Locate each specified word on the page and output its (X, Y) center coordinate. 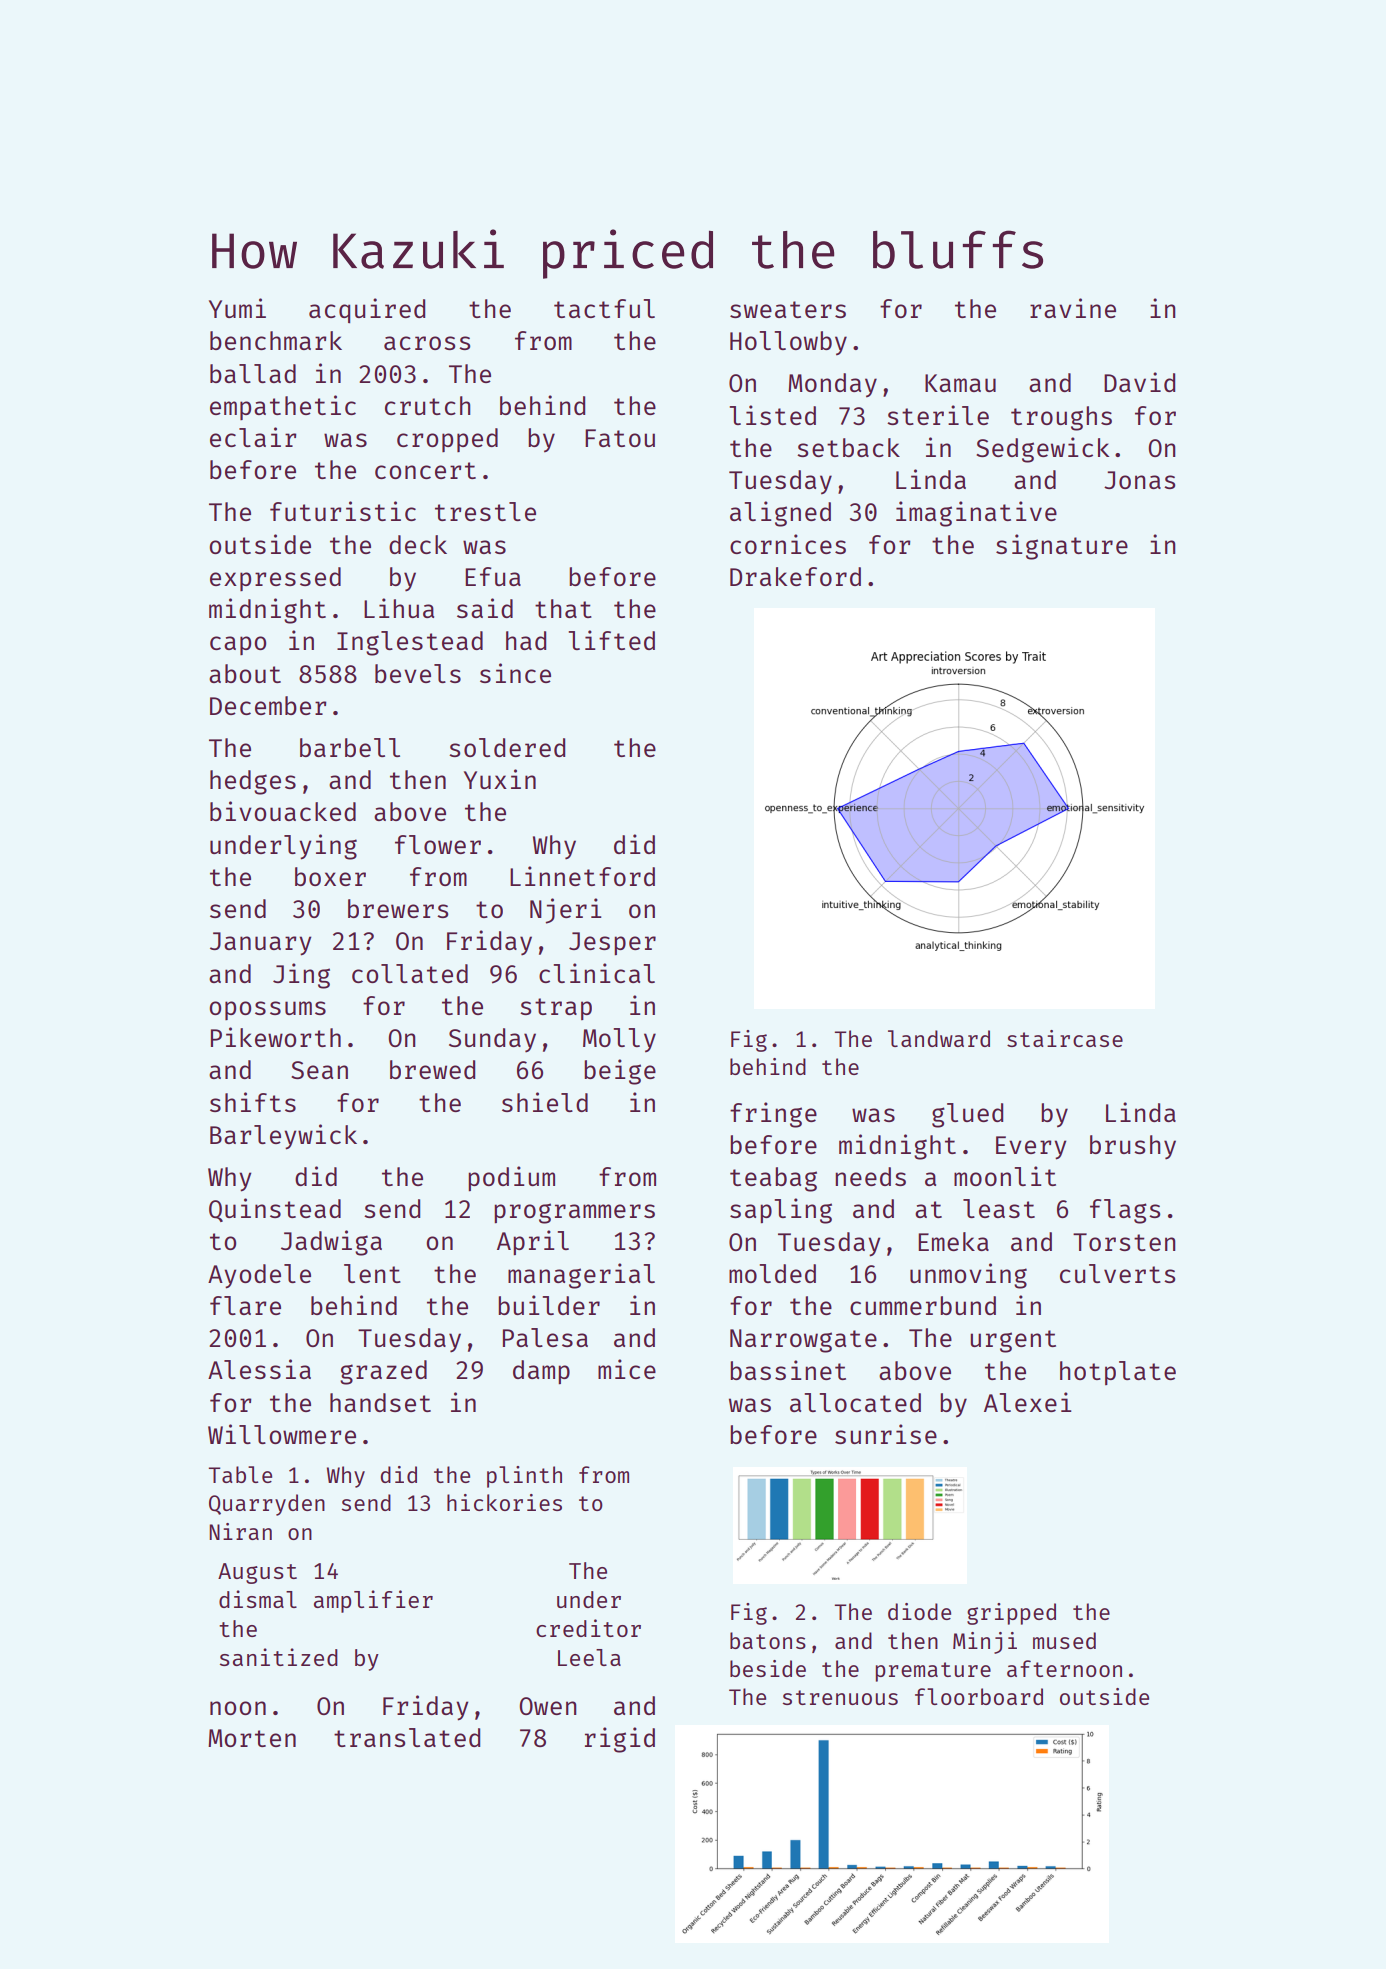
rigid (620, 1740)
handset (380, 1402)
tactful (604, 308)
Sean (319, 1070)
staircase (1065, 1038)
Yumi (237, 308)
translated (407, 1737)
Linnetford (582, 876)
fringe (773, 1115)
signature (1062, 547)
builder (549, 1305)
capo (238, 645)
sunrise (886, 1434)
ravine (1073, 308)
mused (1064, 1640)
